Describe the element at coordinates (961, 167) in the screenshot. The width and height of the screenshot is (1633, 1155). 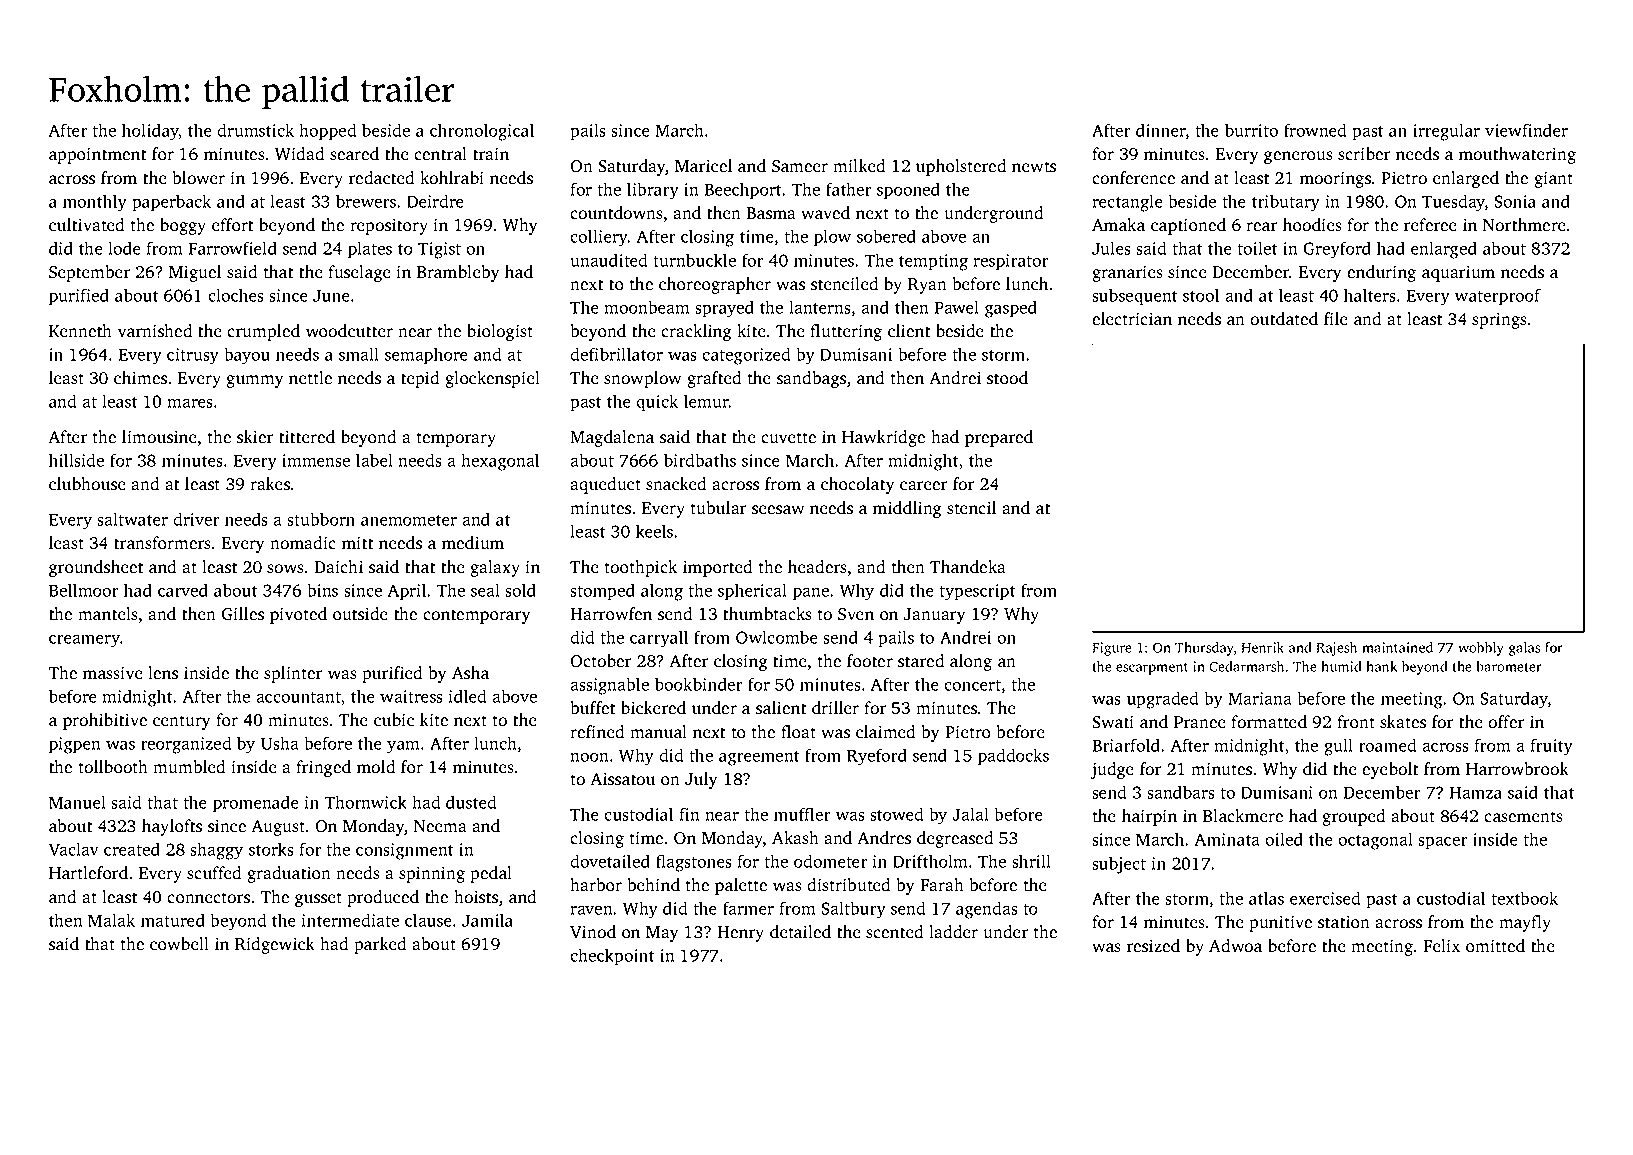
I see `upholstered` at that location.
